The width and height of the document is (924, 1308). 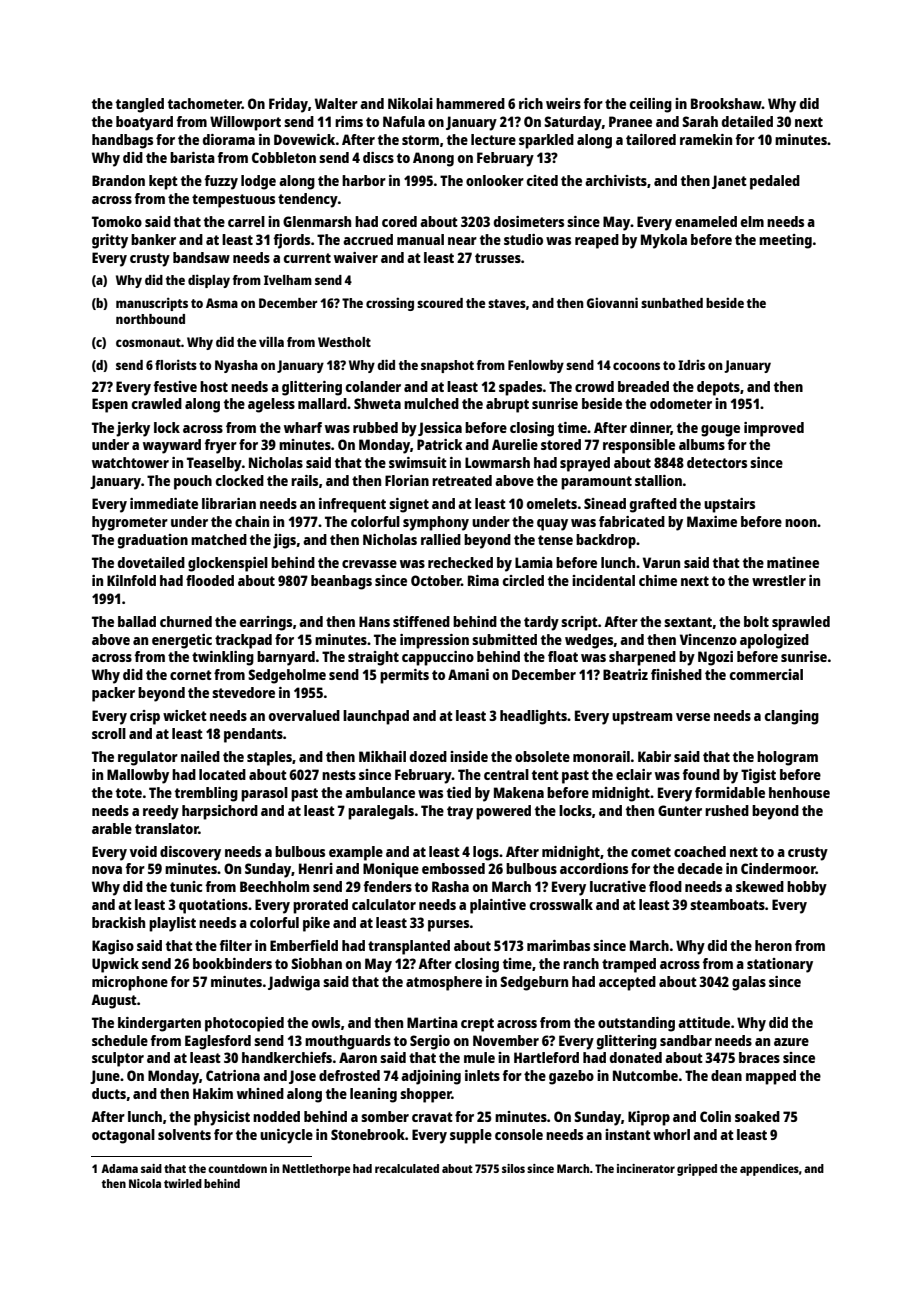 I want to click on eclair, so click(x=634, y=774).
